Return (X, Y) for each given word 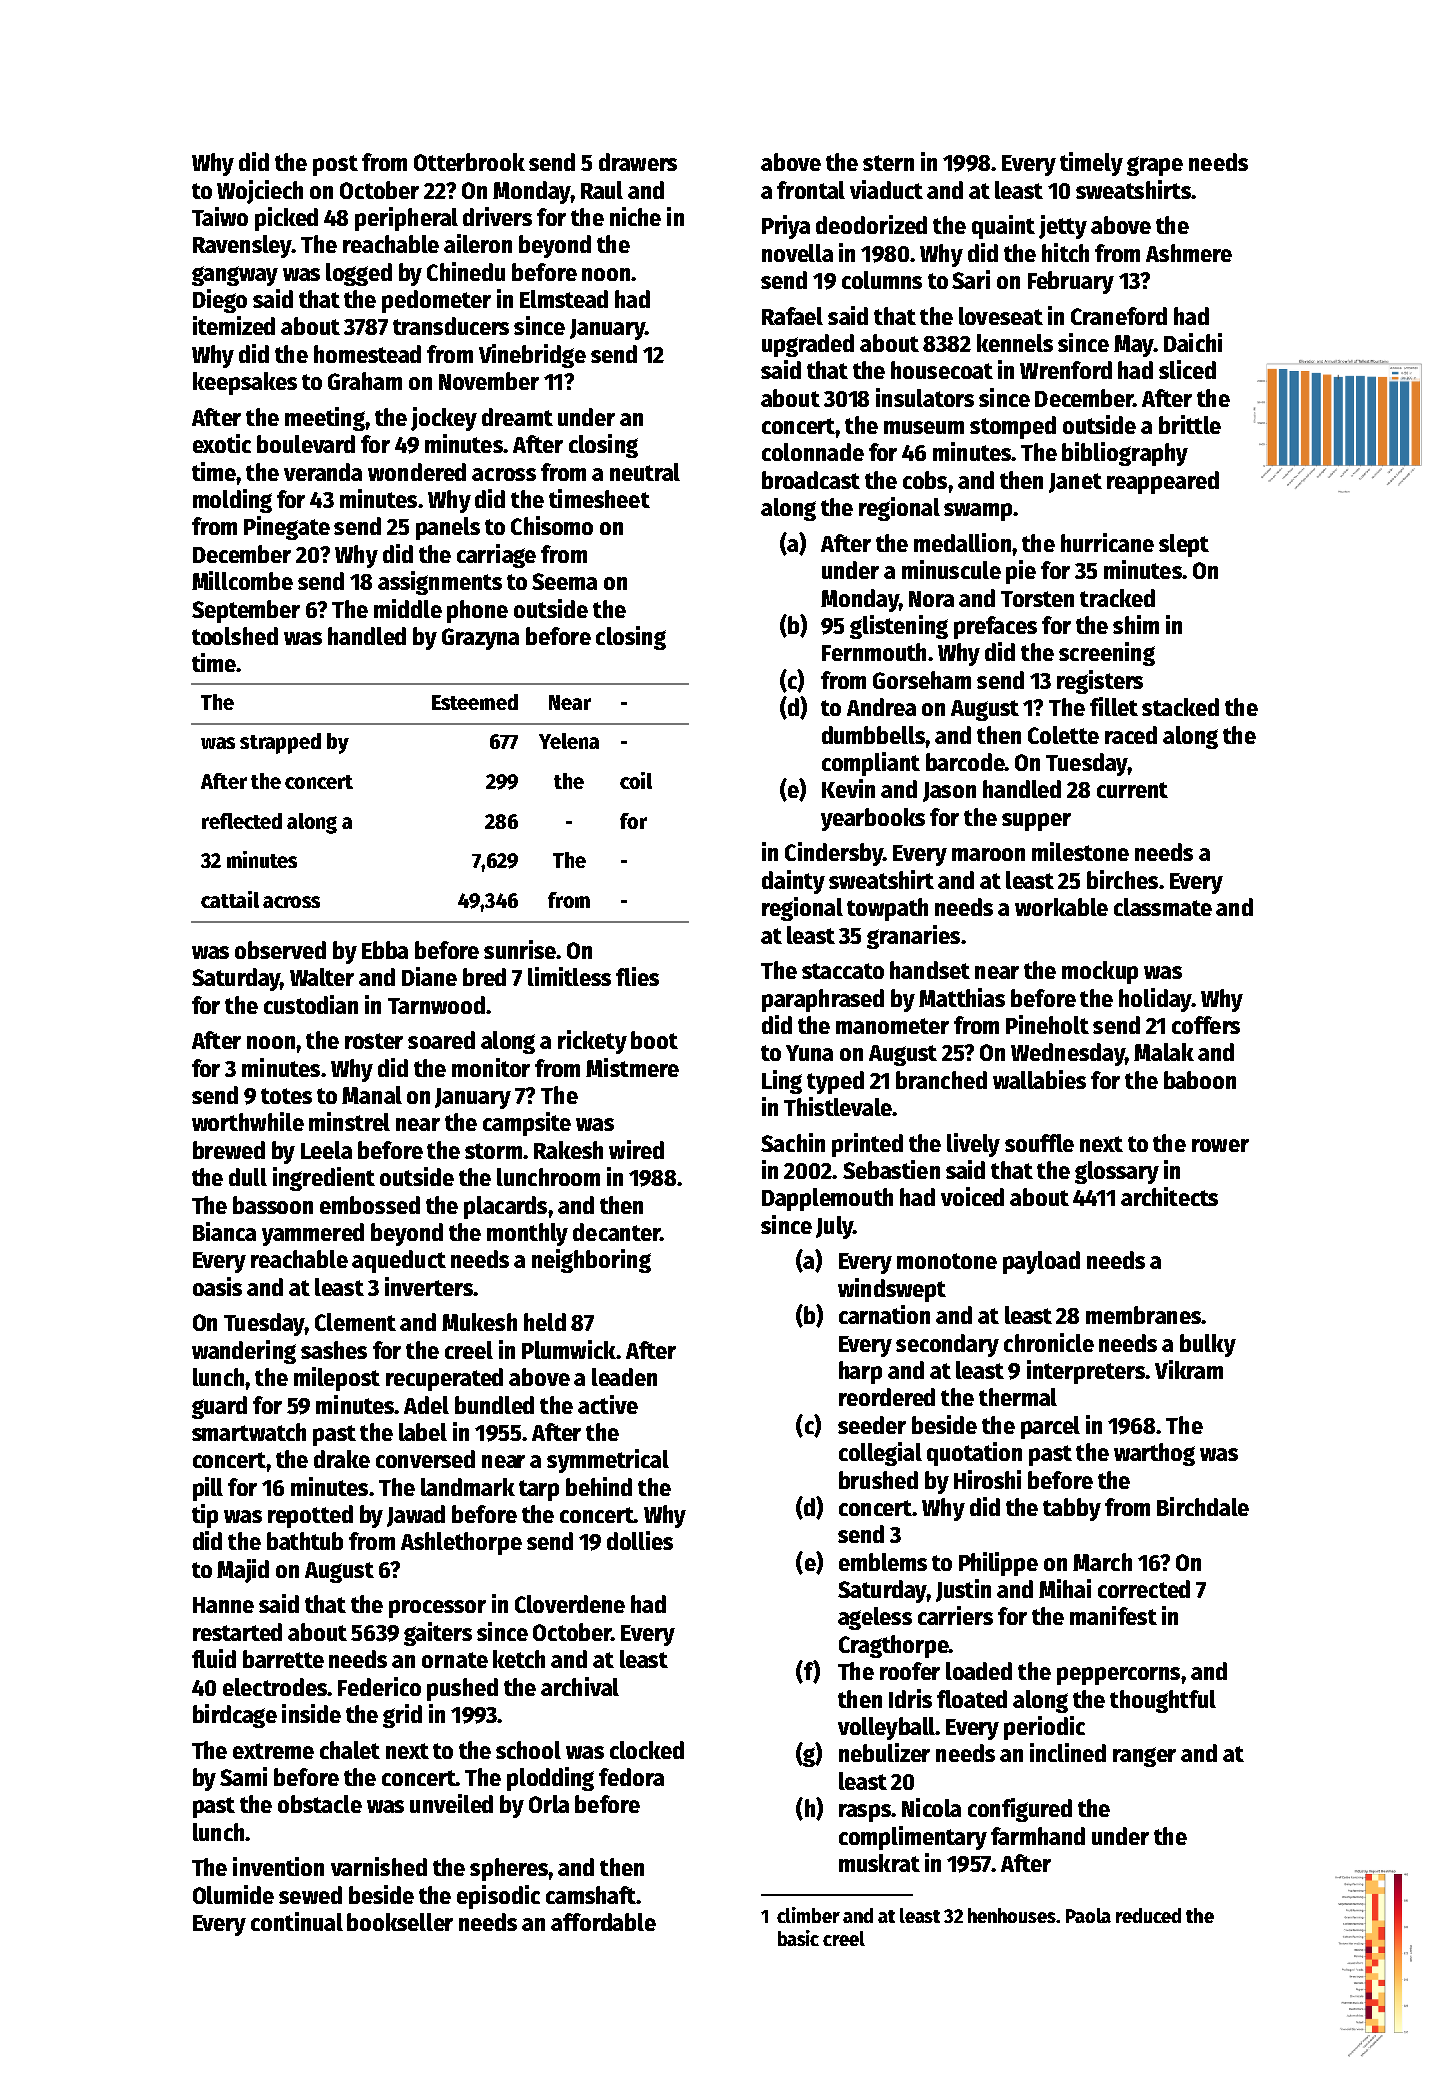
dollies (640, 1540)
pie (1021, 572)
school (528, 1750)
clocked (647, 1750)
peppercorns (1118, 1676)
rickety (592, 1042)
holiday (1155, 1000)
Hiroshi (987, 1479)
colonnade (813, 452)
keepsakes (245, 383)
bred (484, 977)
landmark (468, 1487)
